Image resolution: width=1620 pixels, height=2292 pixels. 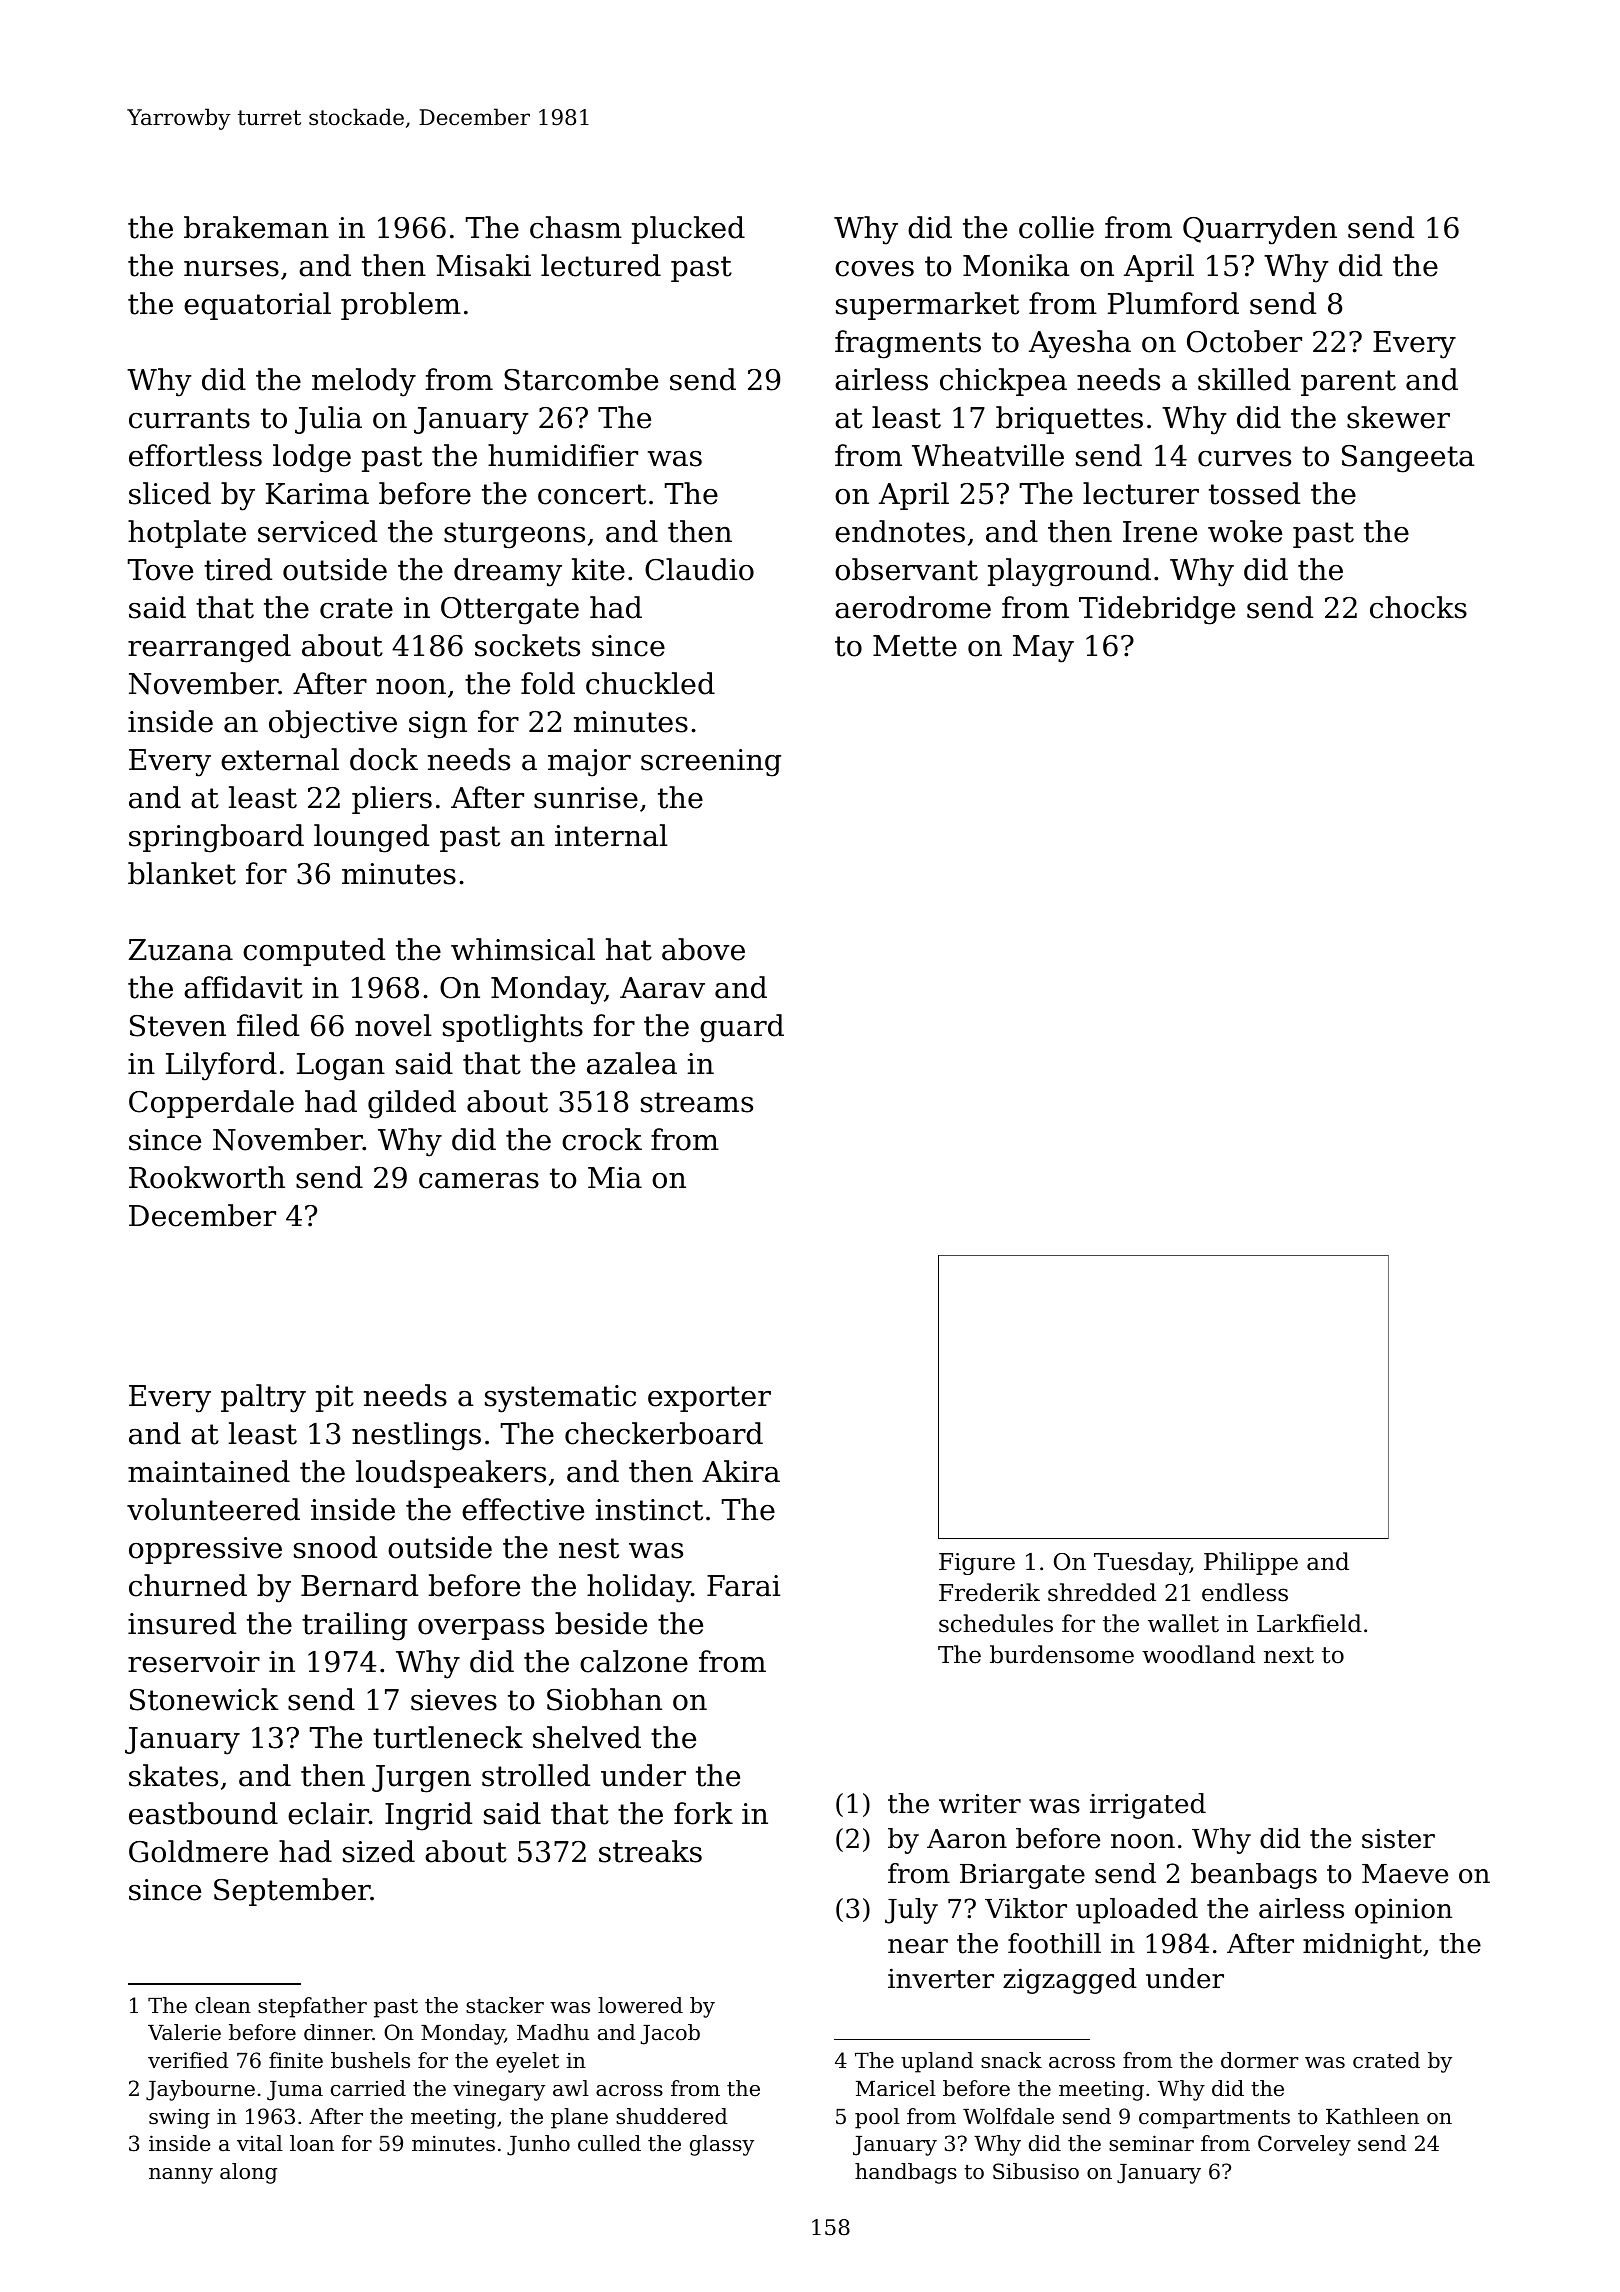 I want to click on chuckled, so click(x=650, y=683).
